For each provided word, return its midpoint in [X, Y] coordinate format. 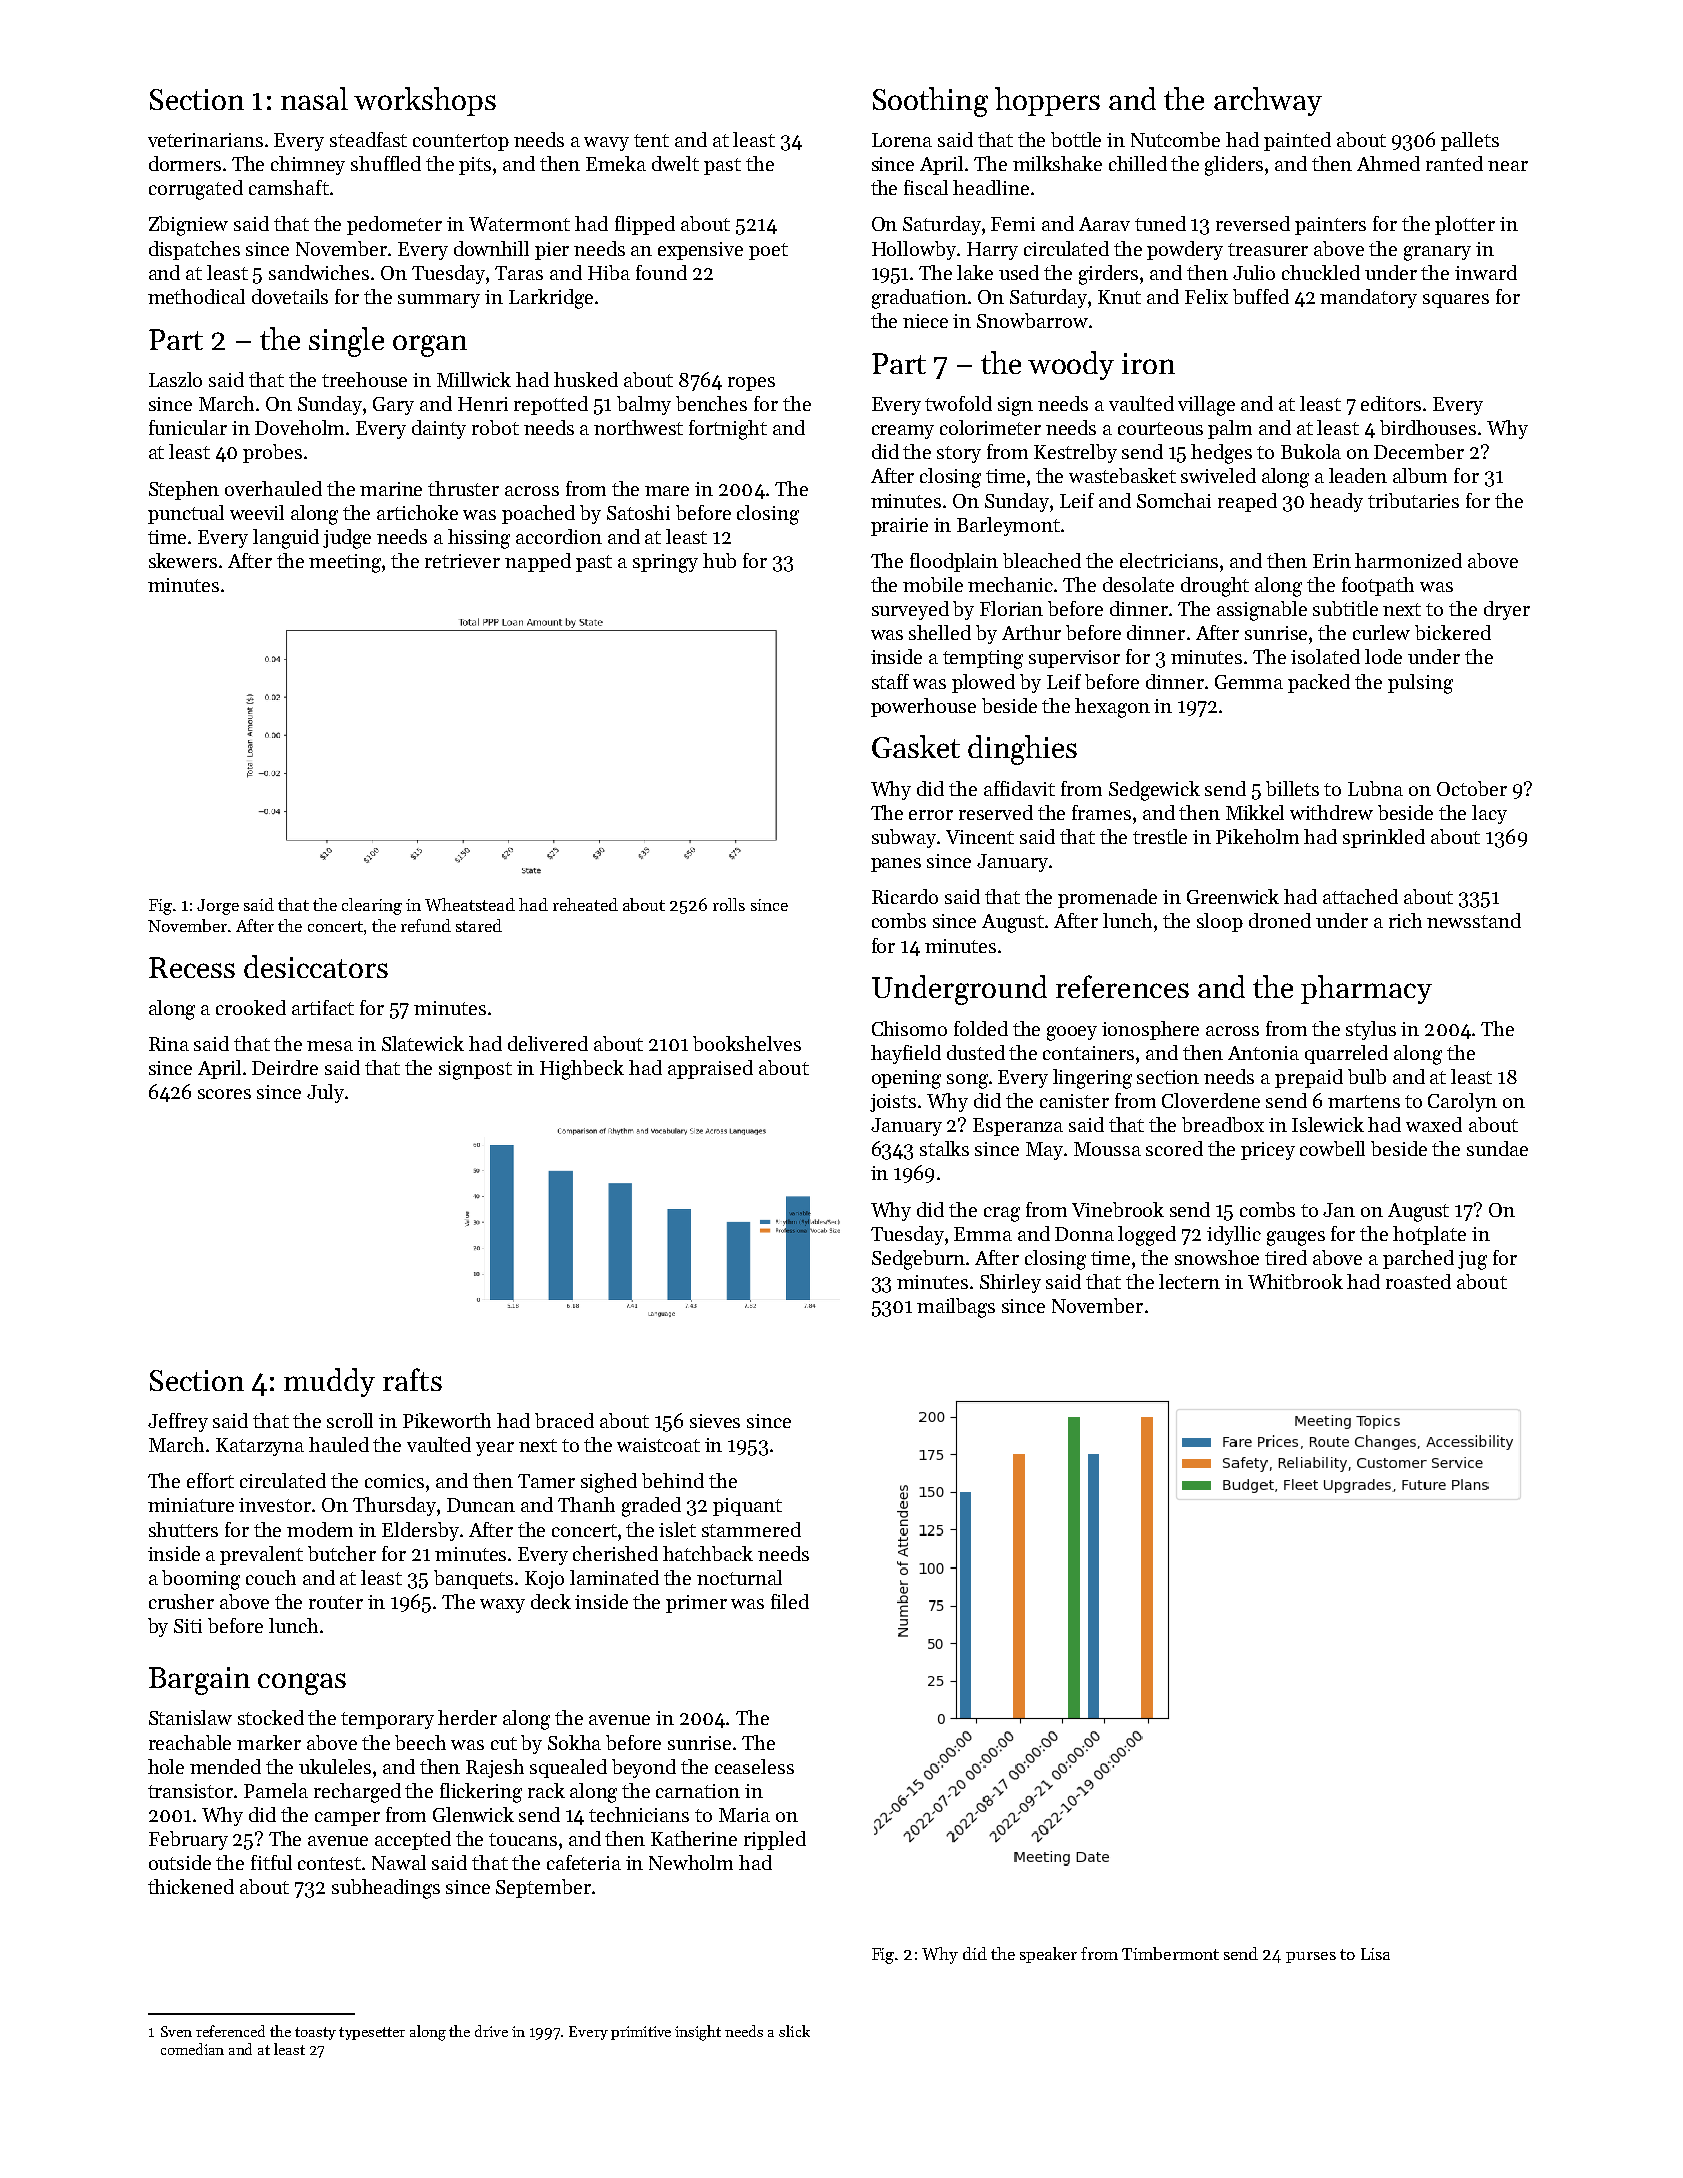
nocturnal [739, 1577]
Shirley [1010, 1283]
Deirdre [285, 1067]
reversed [1253, 223]
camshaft [289, 187]
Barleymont [1008, 526]
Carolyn [1462, 1102]
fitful [271, 1862]
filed [790, 1601]
